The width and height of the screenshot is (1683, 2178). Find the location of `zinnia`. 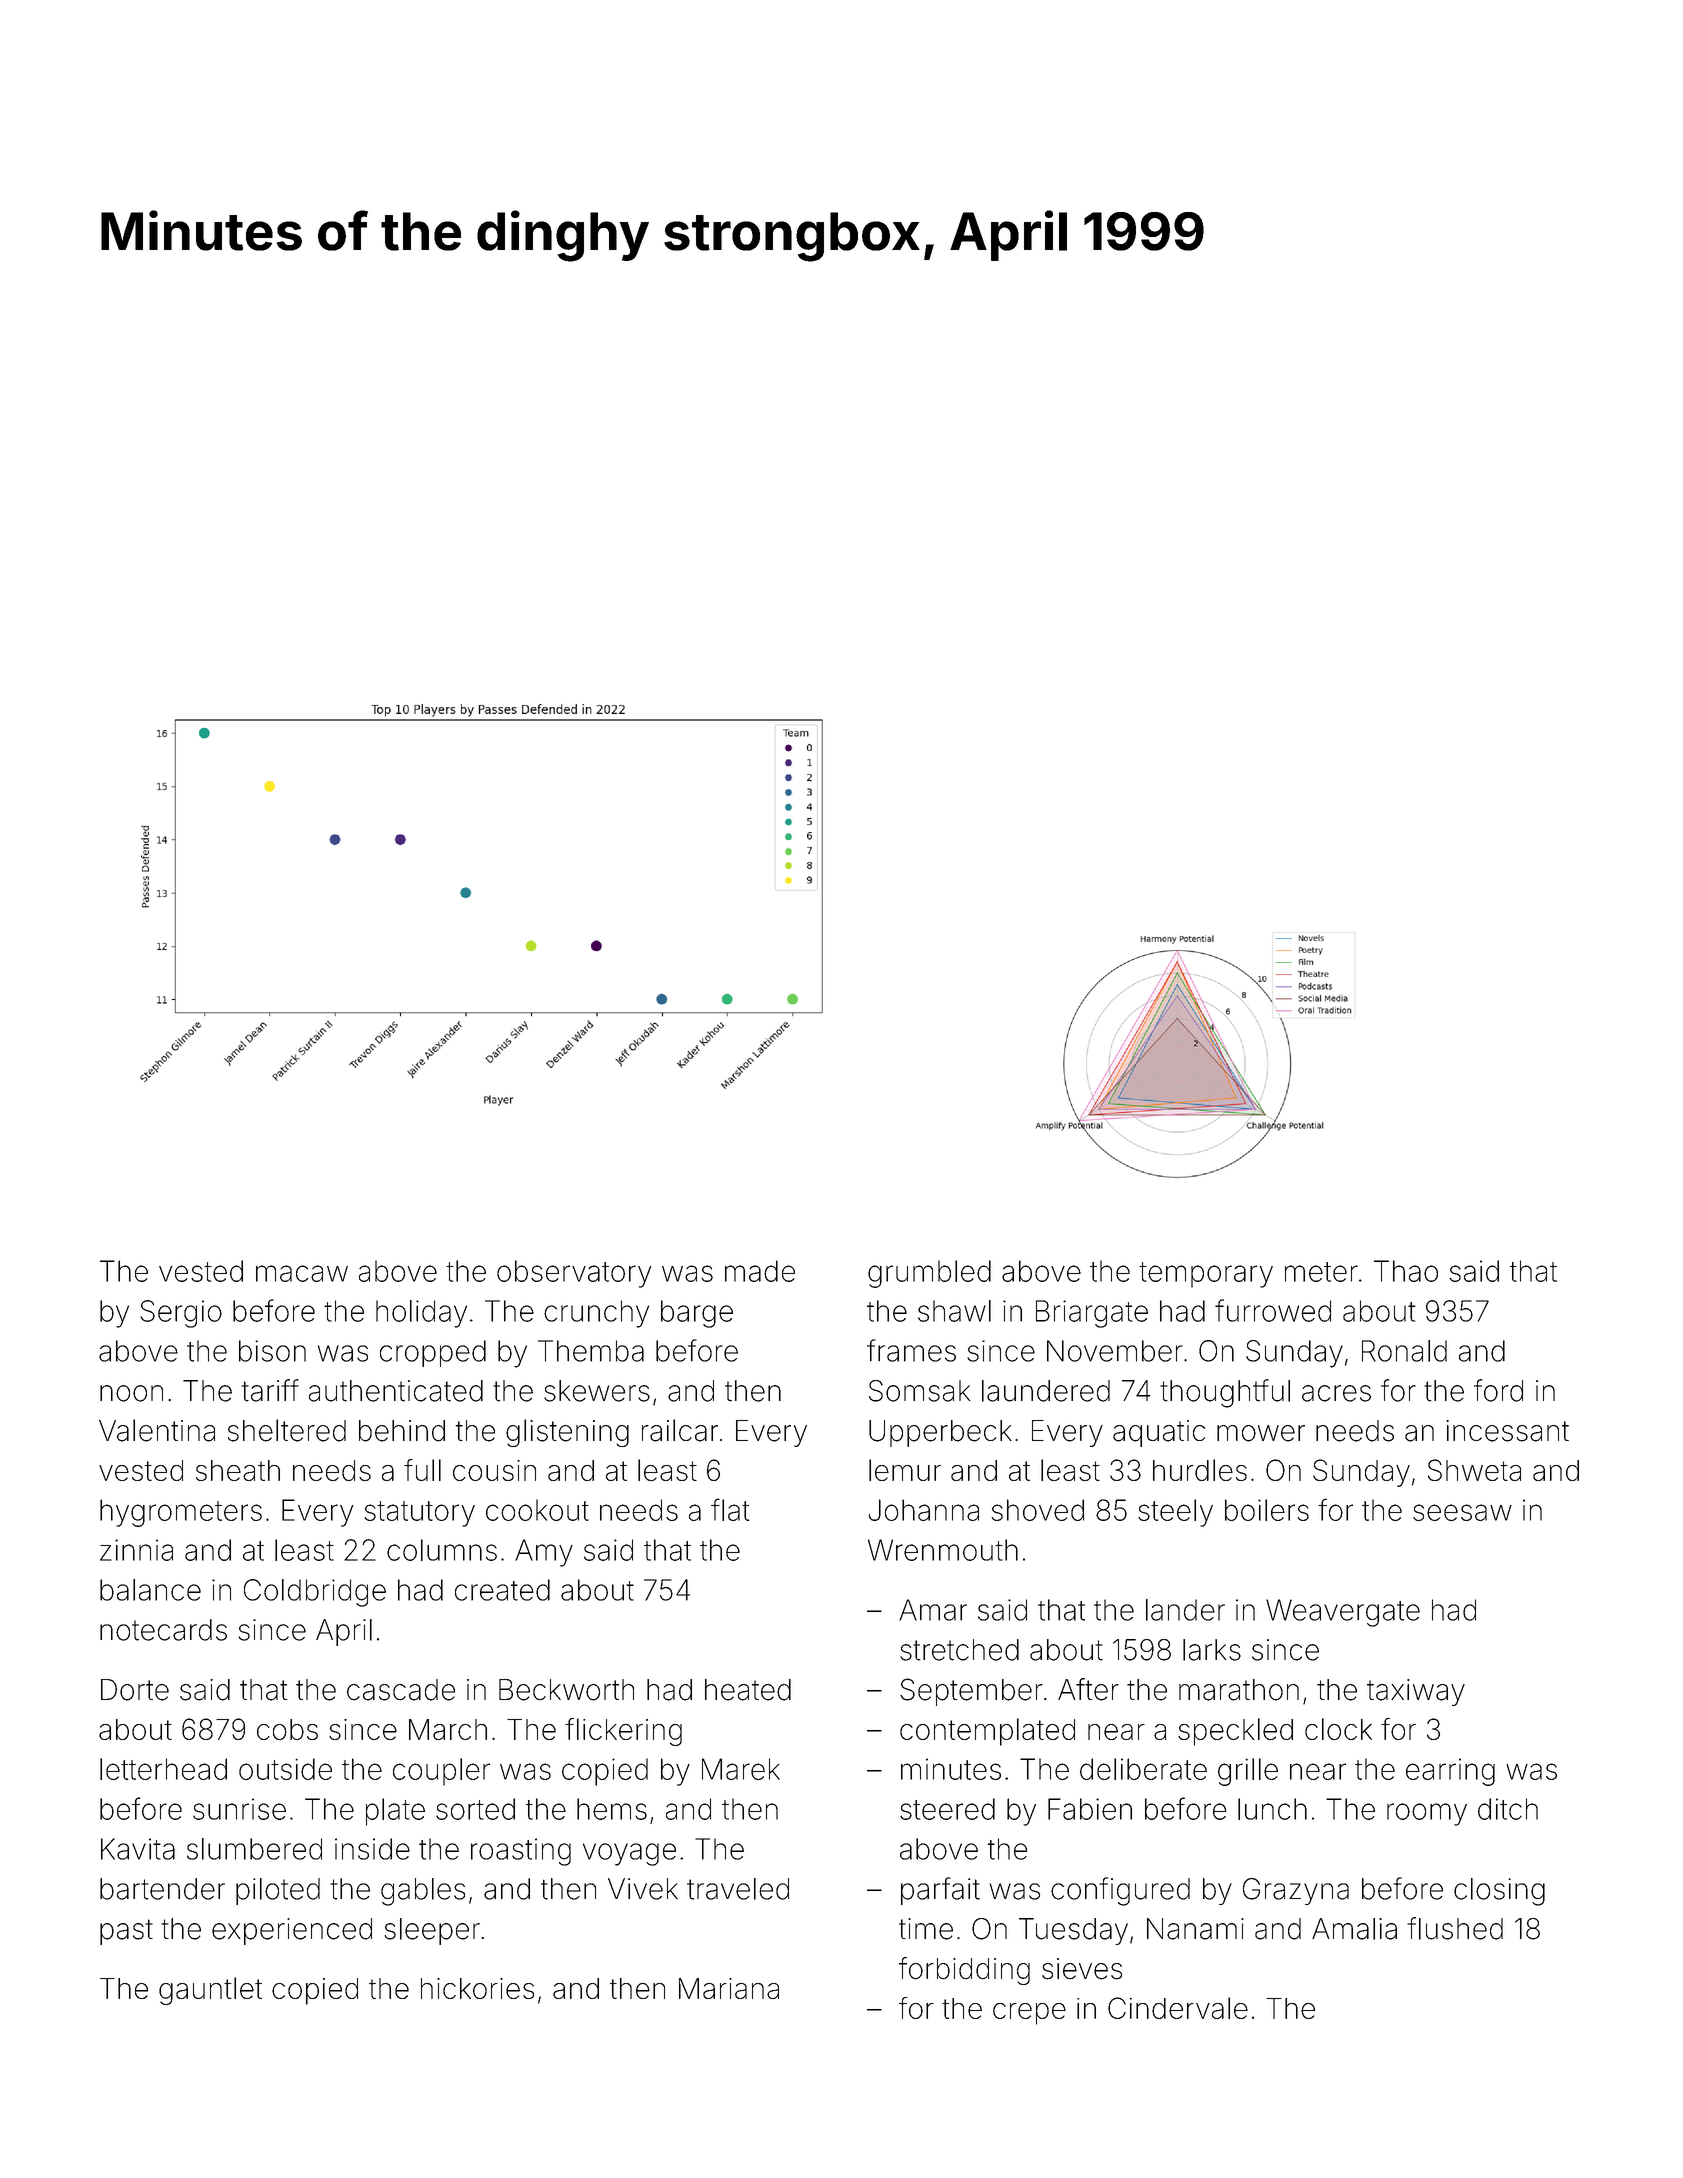

zinnia is located at coordinates (136, 1550).
